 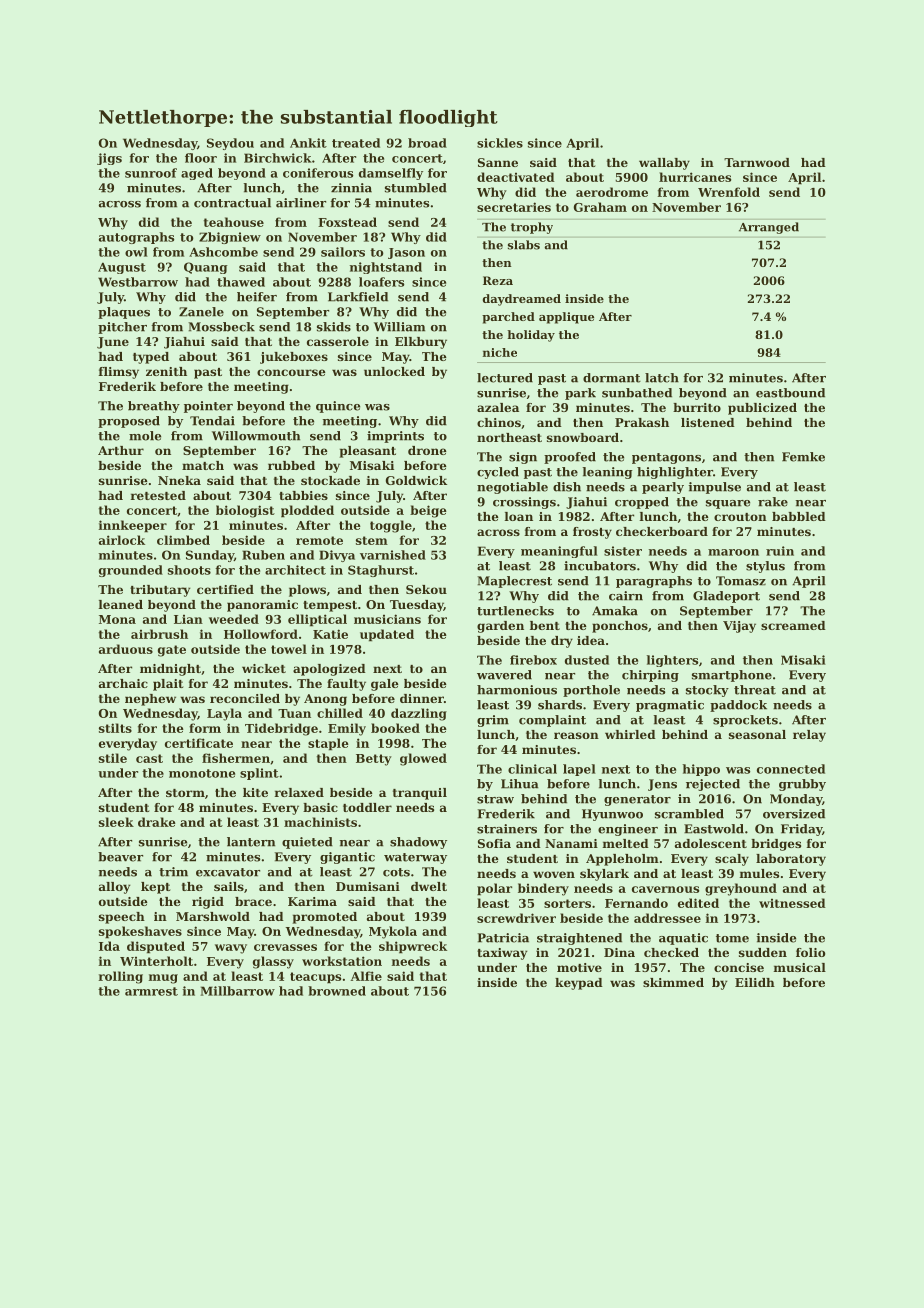 What do you see at coordinates (683, 939) in the screenshot?
I see `aquatic` at bounding box center [683, 939].
